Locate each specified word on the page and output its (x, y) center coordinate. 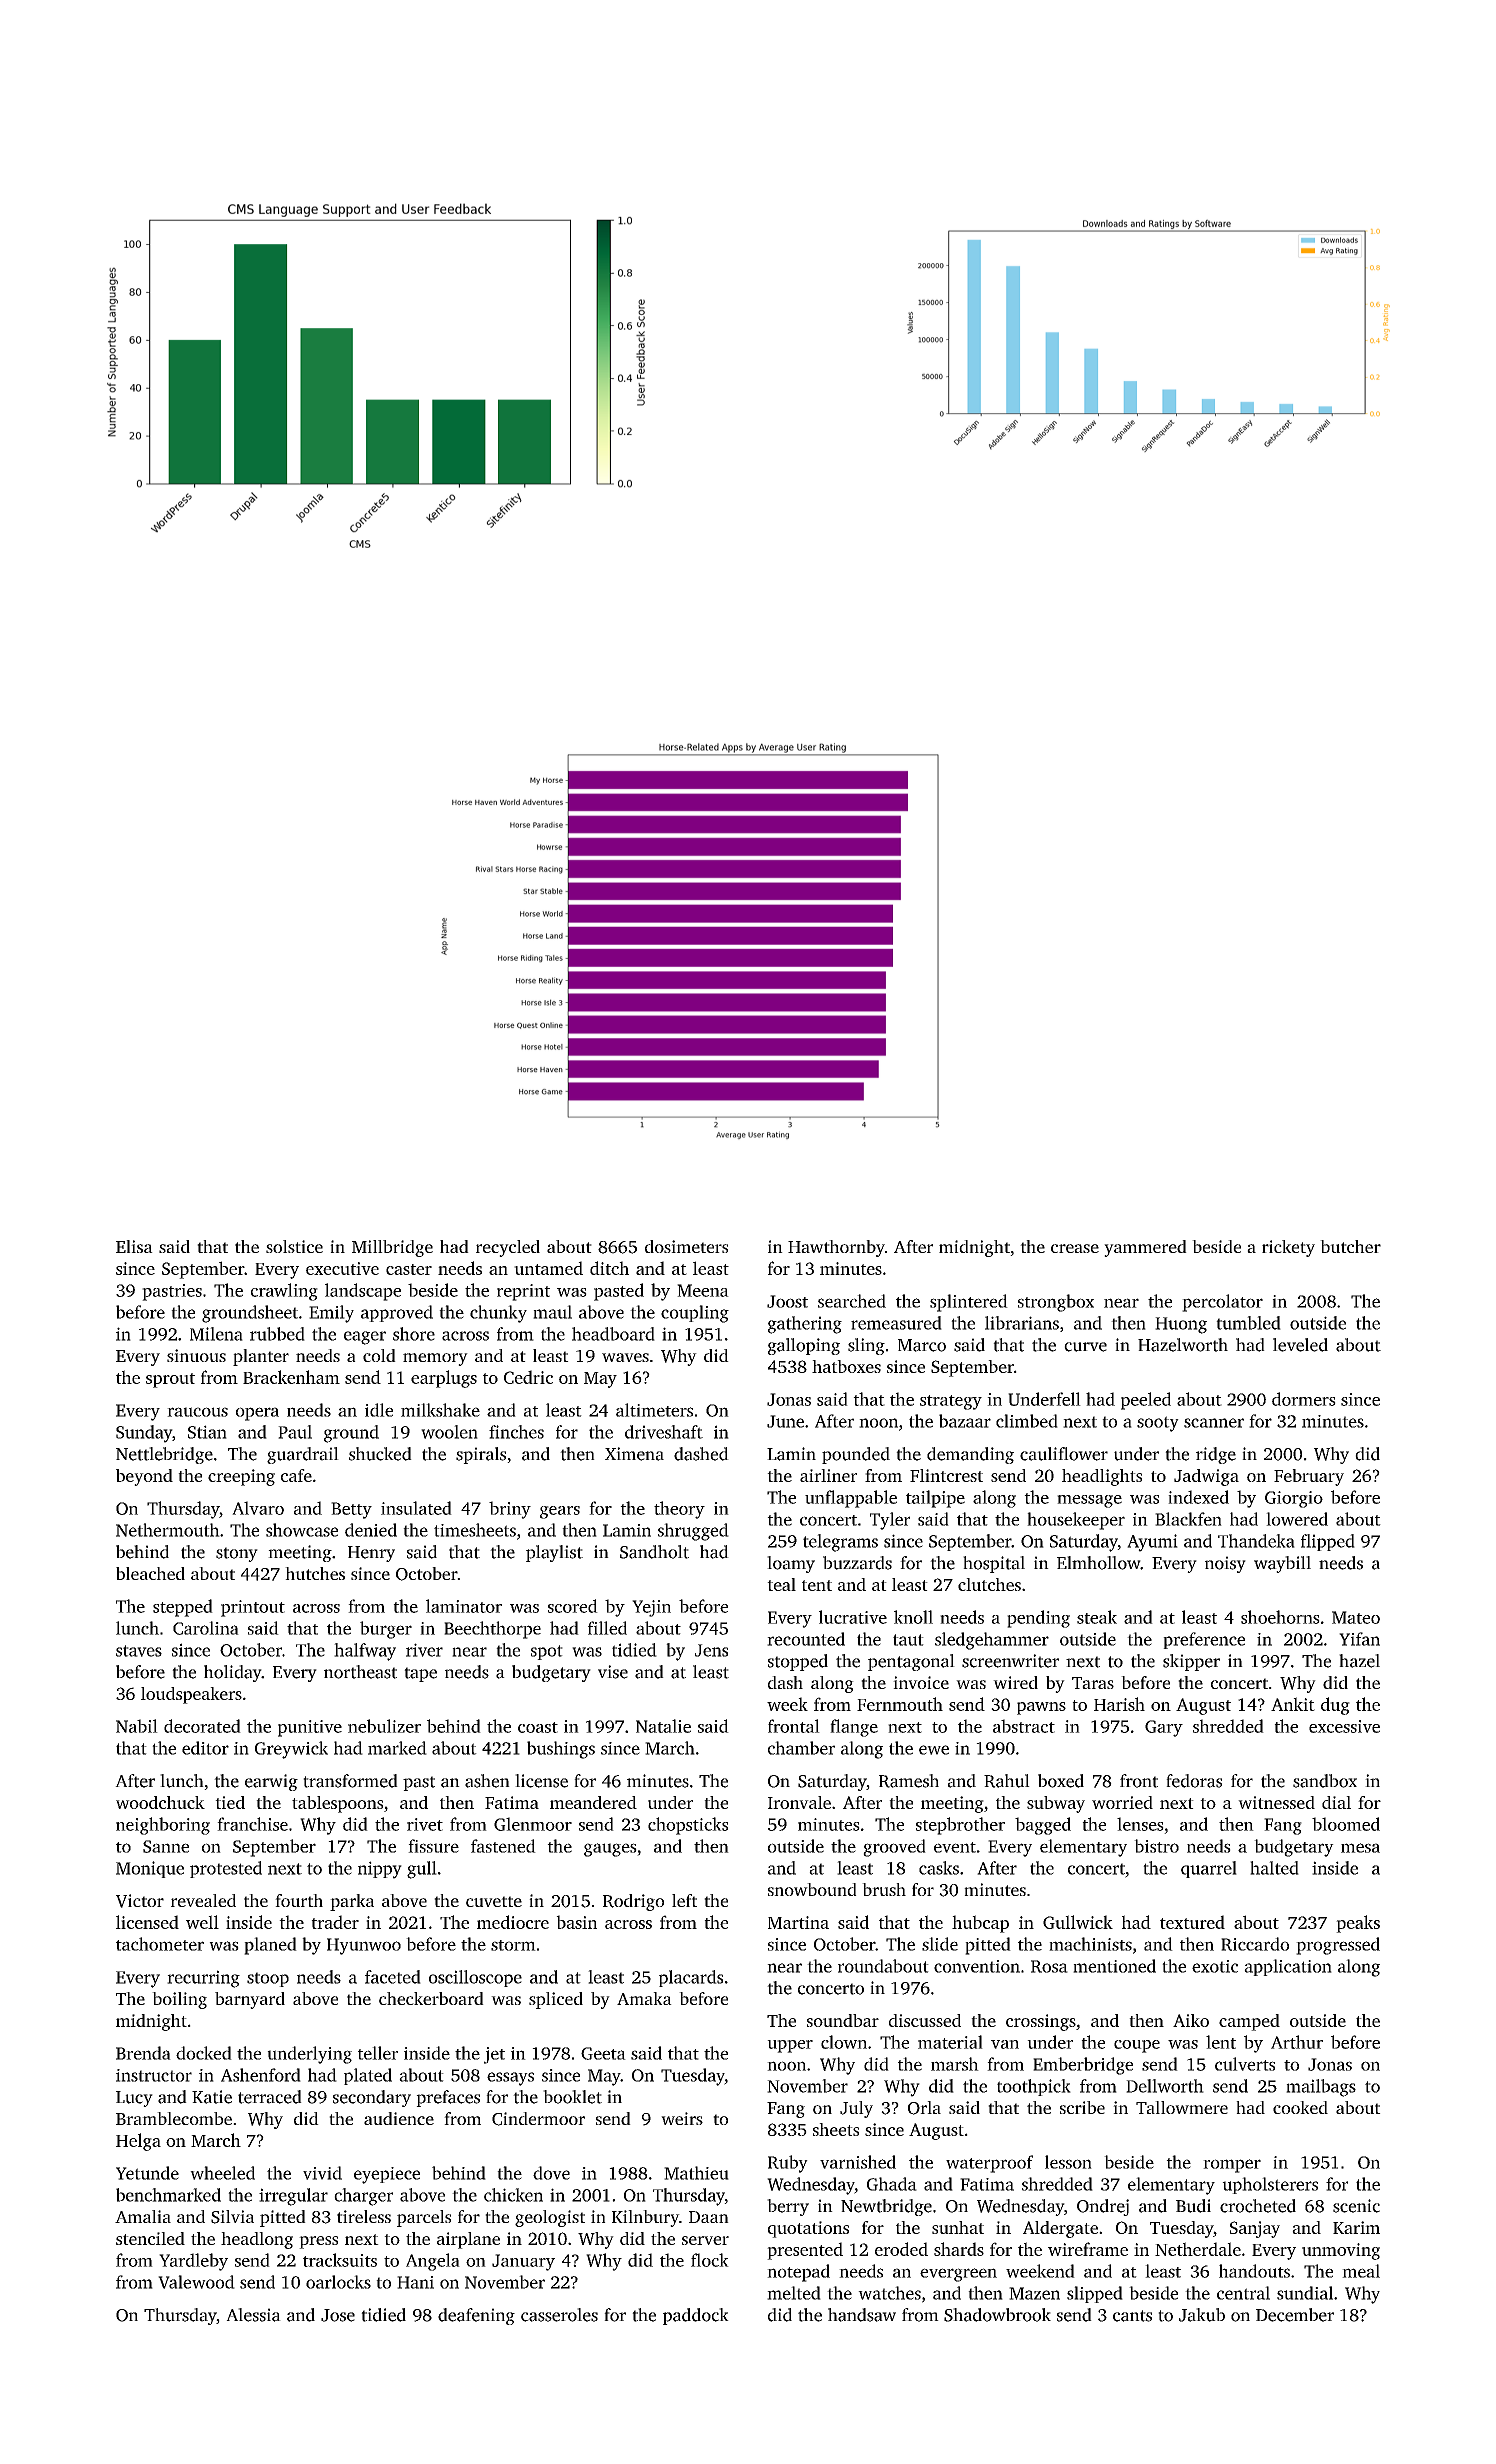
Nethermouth (168, 1530)
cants (1132, 2316)
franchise (252, 1824)
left (684, 1900)
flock (710, 2260)
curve (1085, 1347)
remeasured (896, 1323)
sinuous (196, 1355)
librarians (1022, 1323)
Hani (415, 2282)
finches (516, 1432)
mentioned (1114, 1966)
